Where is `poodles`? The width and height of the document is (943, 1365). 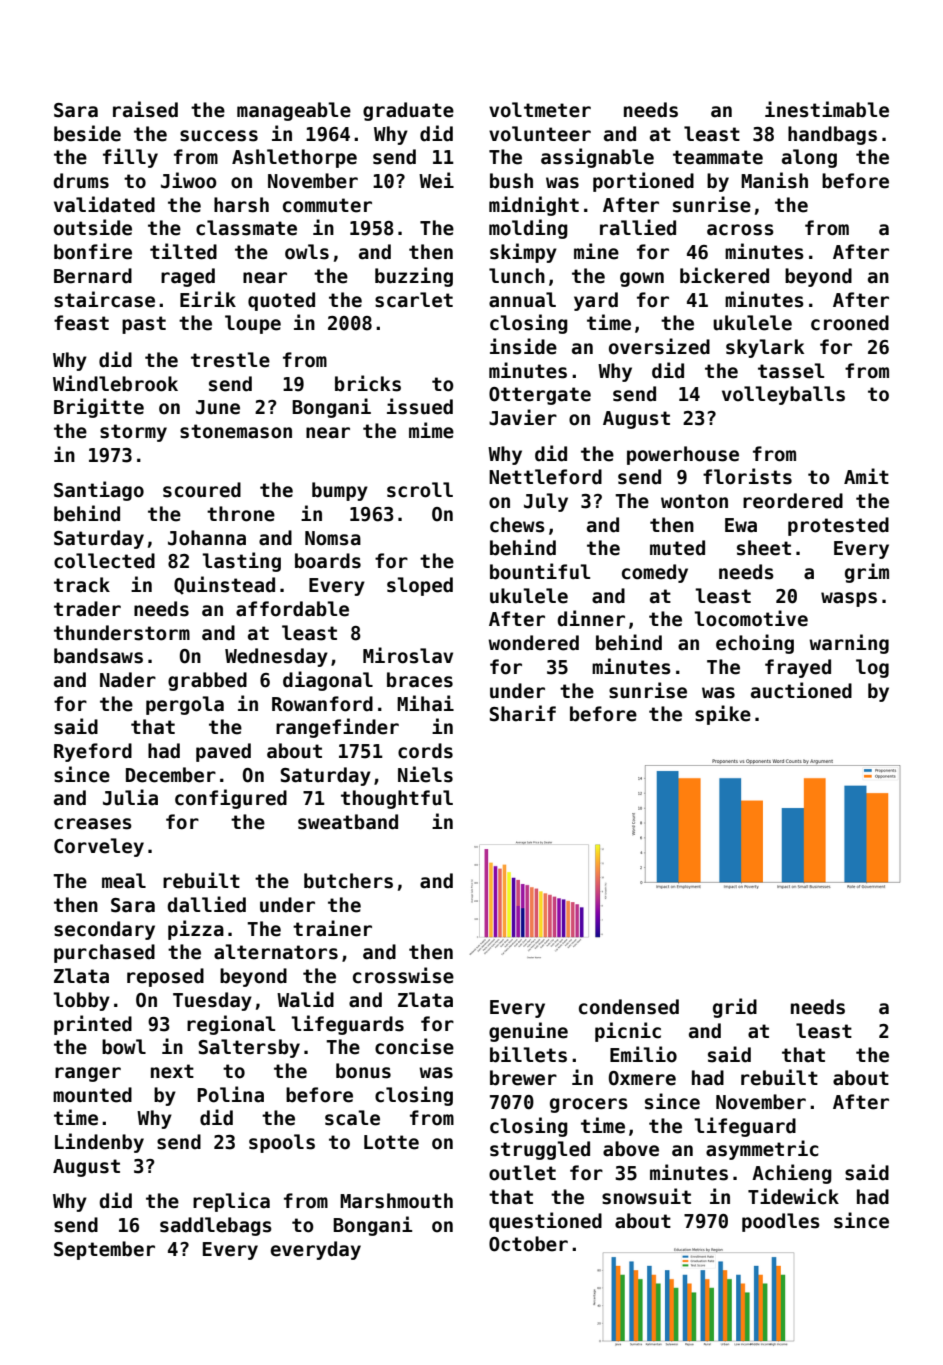
poodles is located at coordinates (781, 1222).
